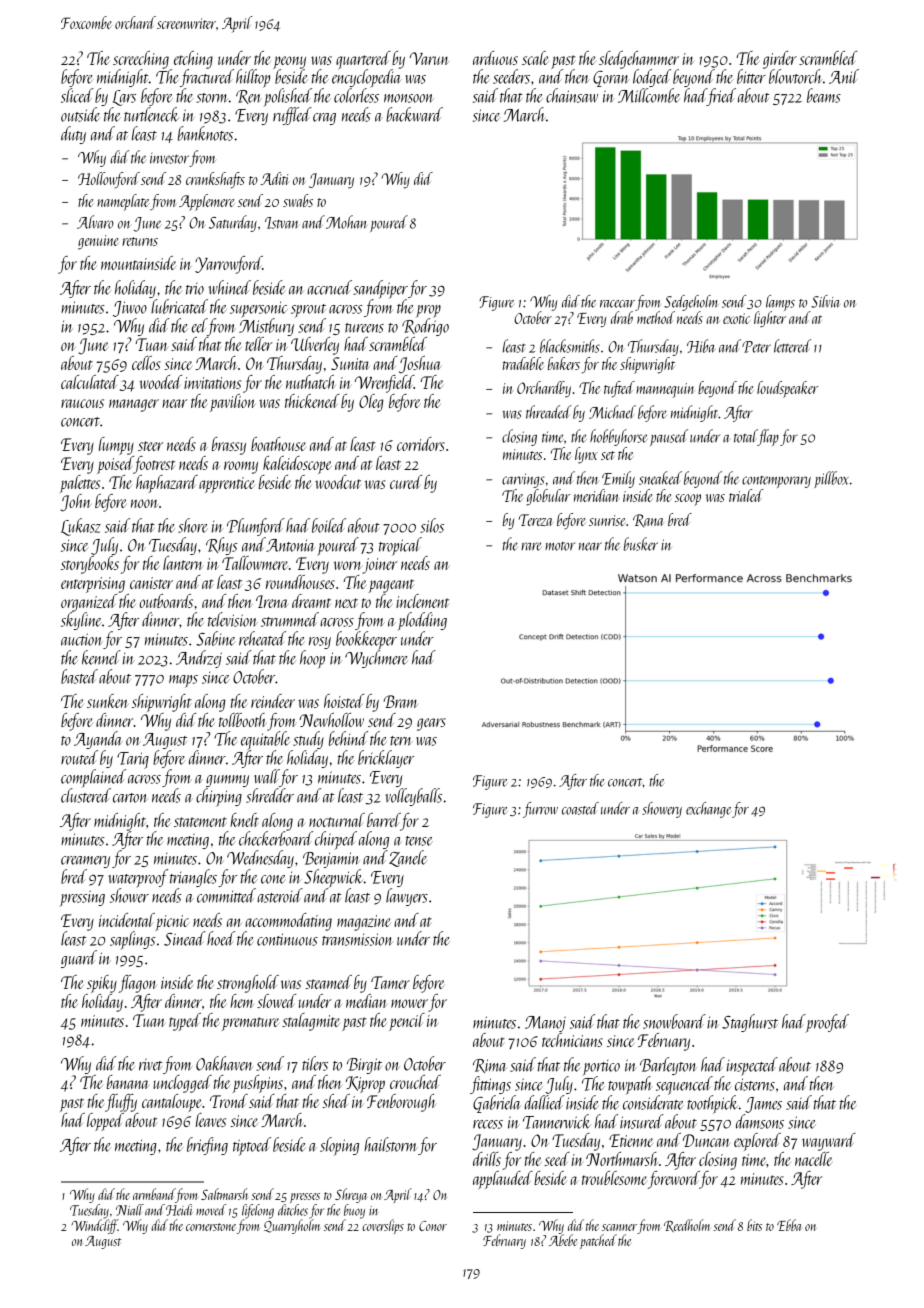 The height and width of the page is (1308, 924). What do you see at coordinates (751, 76) in the page?
I see `bitter` at bounding box center [751, 76].
